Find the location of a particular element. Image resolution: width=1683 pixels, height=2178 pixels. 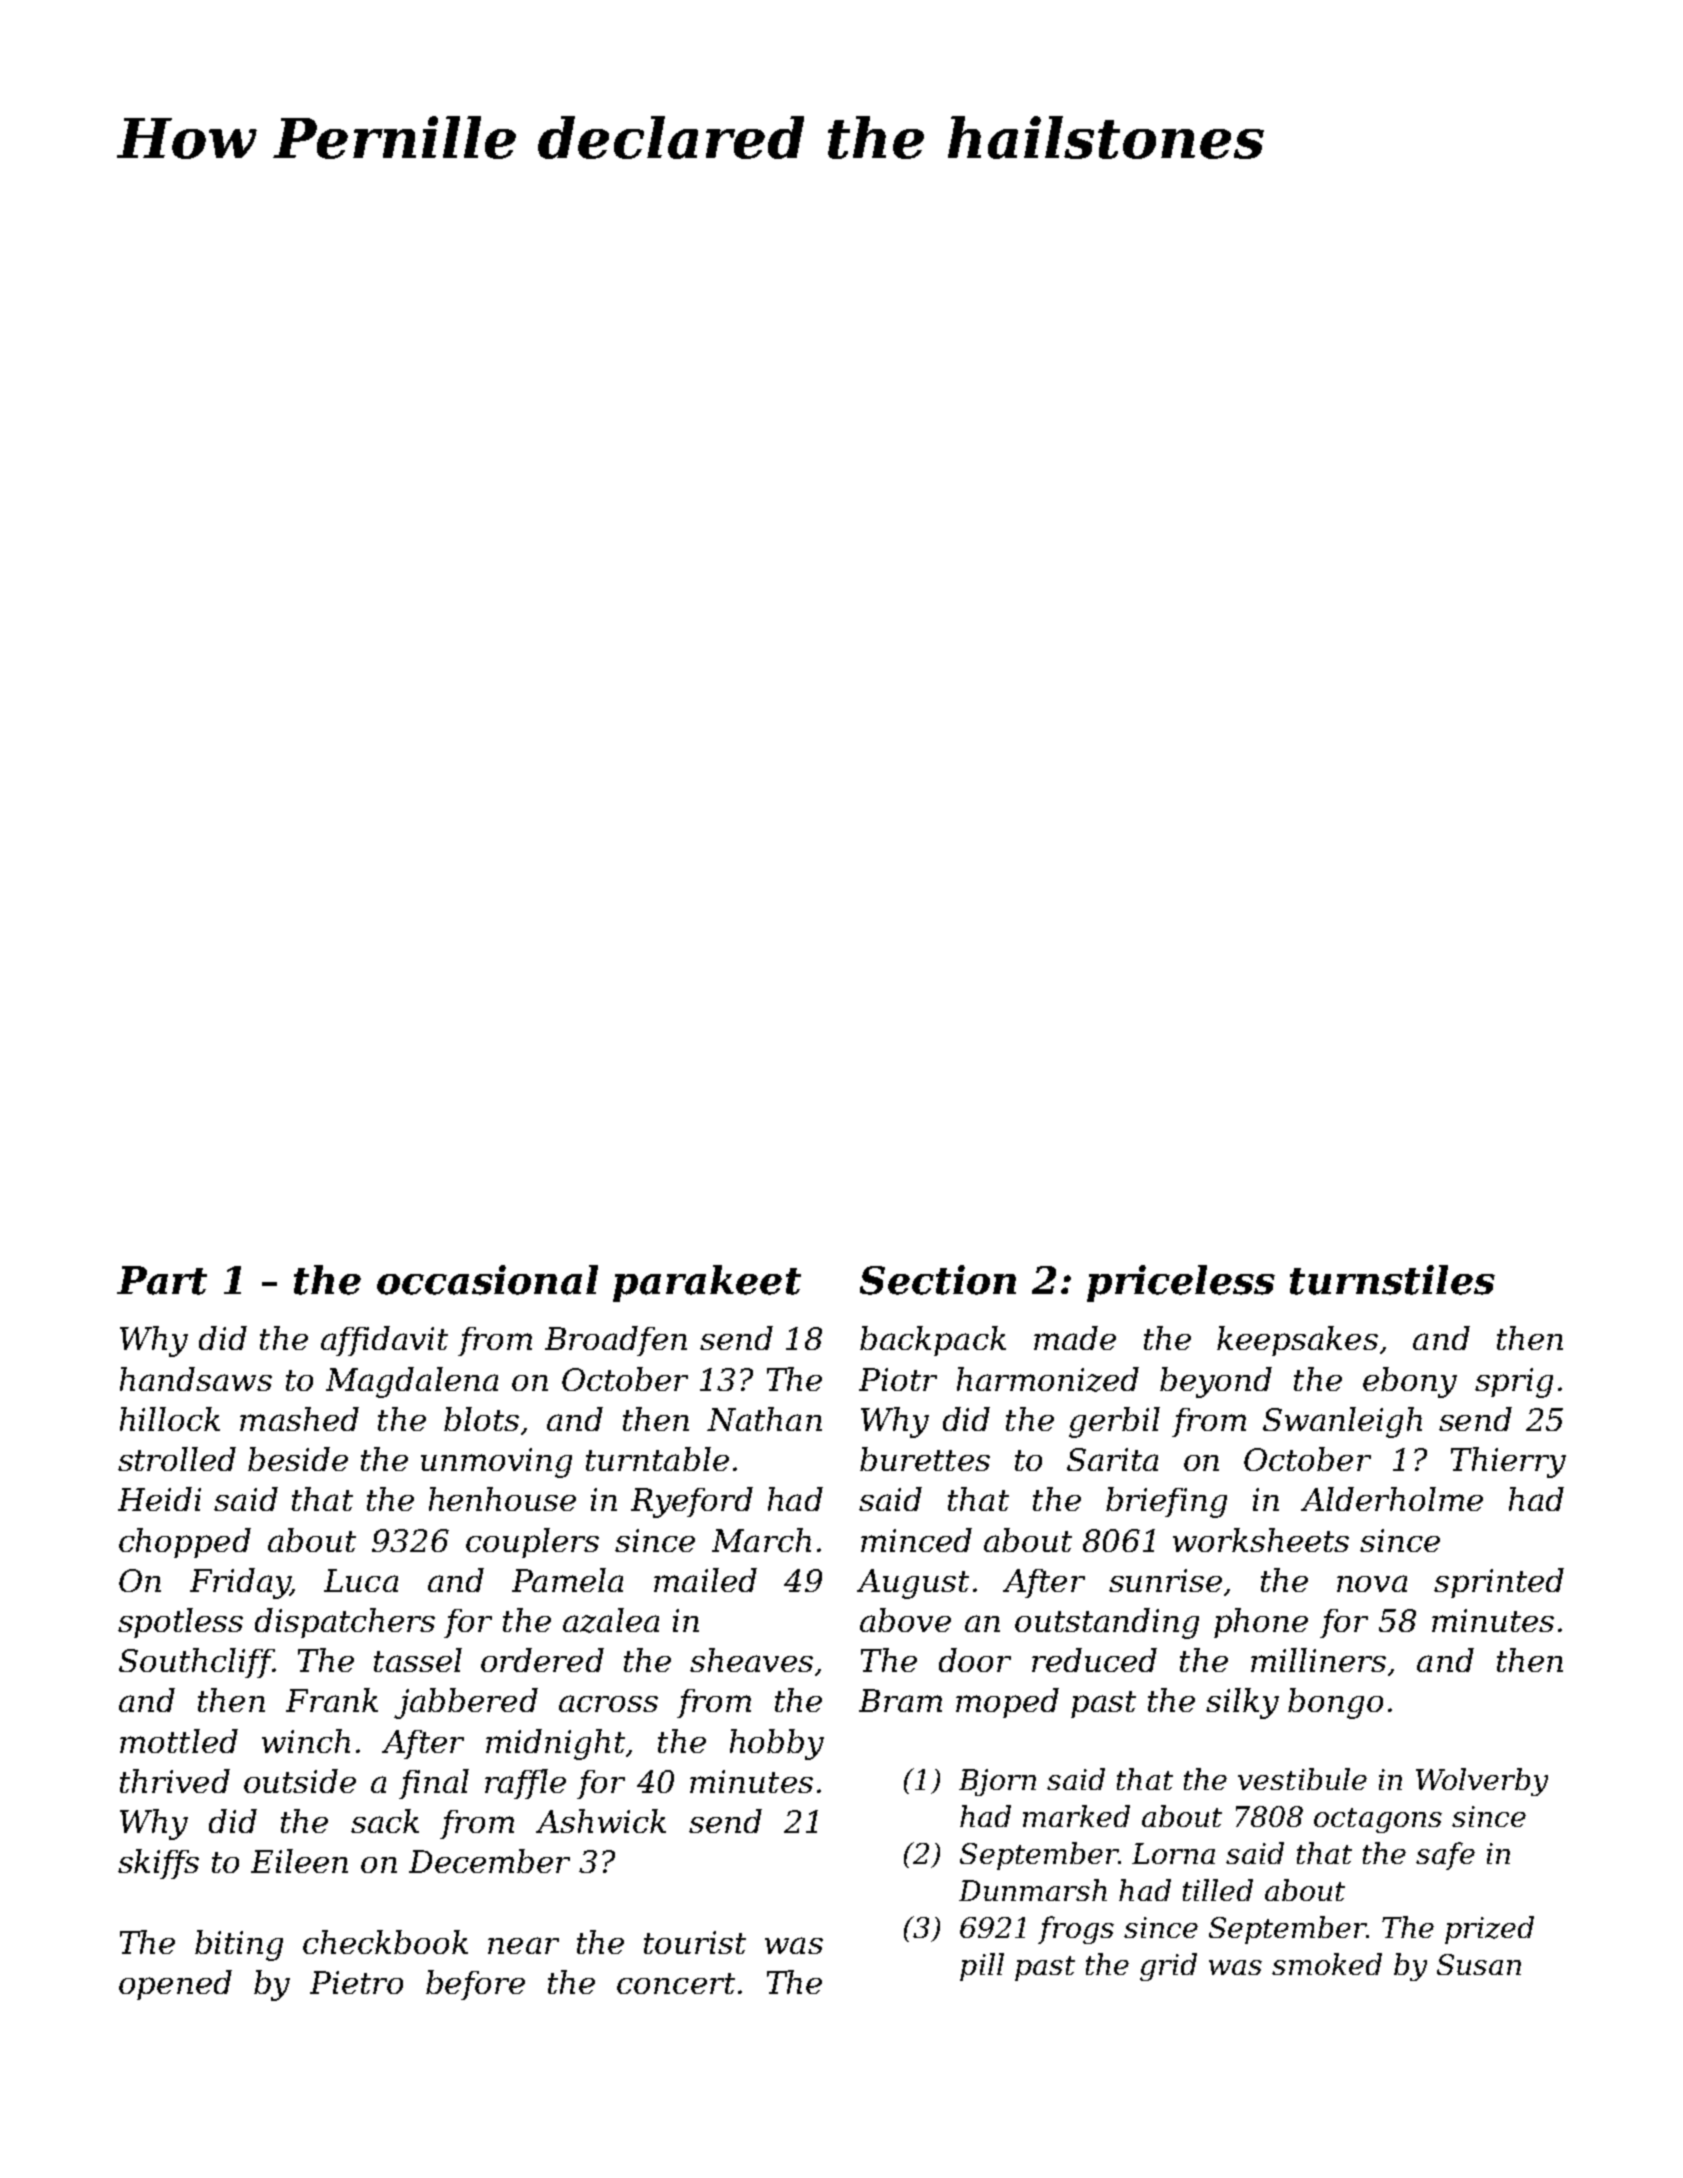

opened is located at coordinates (175, 1985).
